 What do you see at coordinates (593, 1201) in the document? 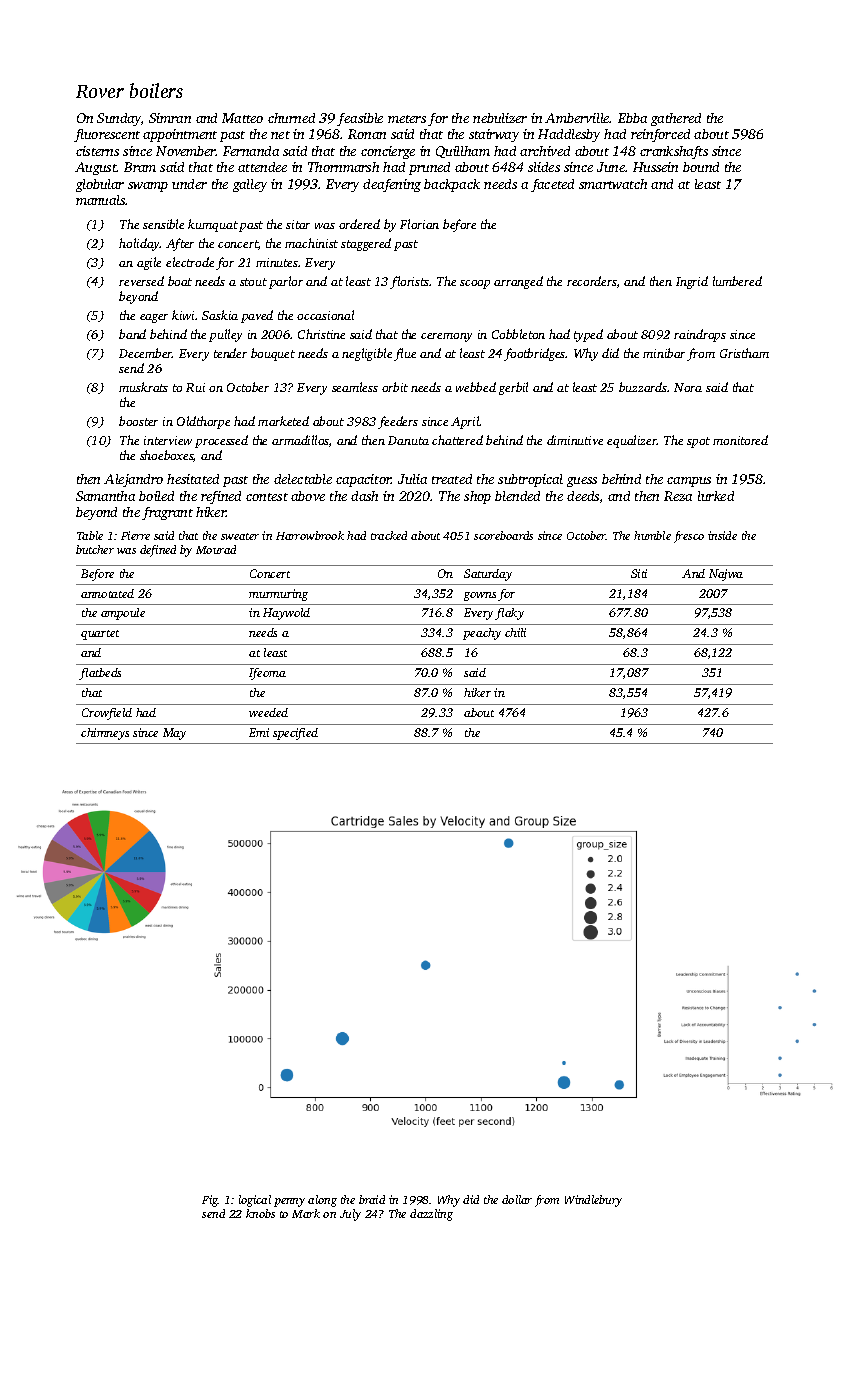
I see `Windlebury` at bounding box center [593, 1201].
